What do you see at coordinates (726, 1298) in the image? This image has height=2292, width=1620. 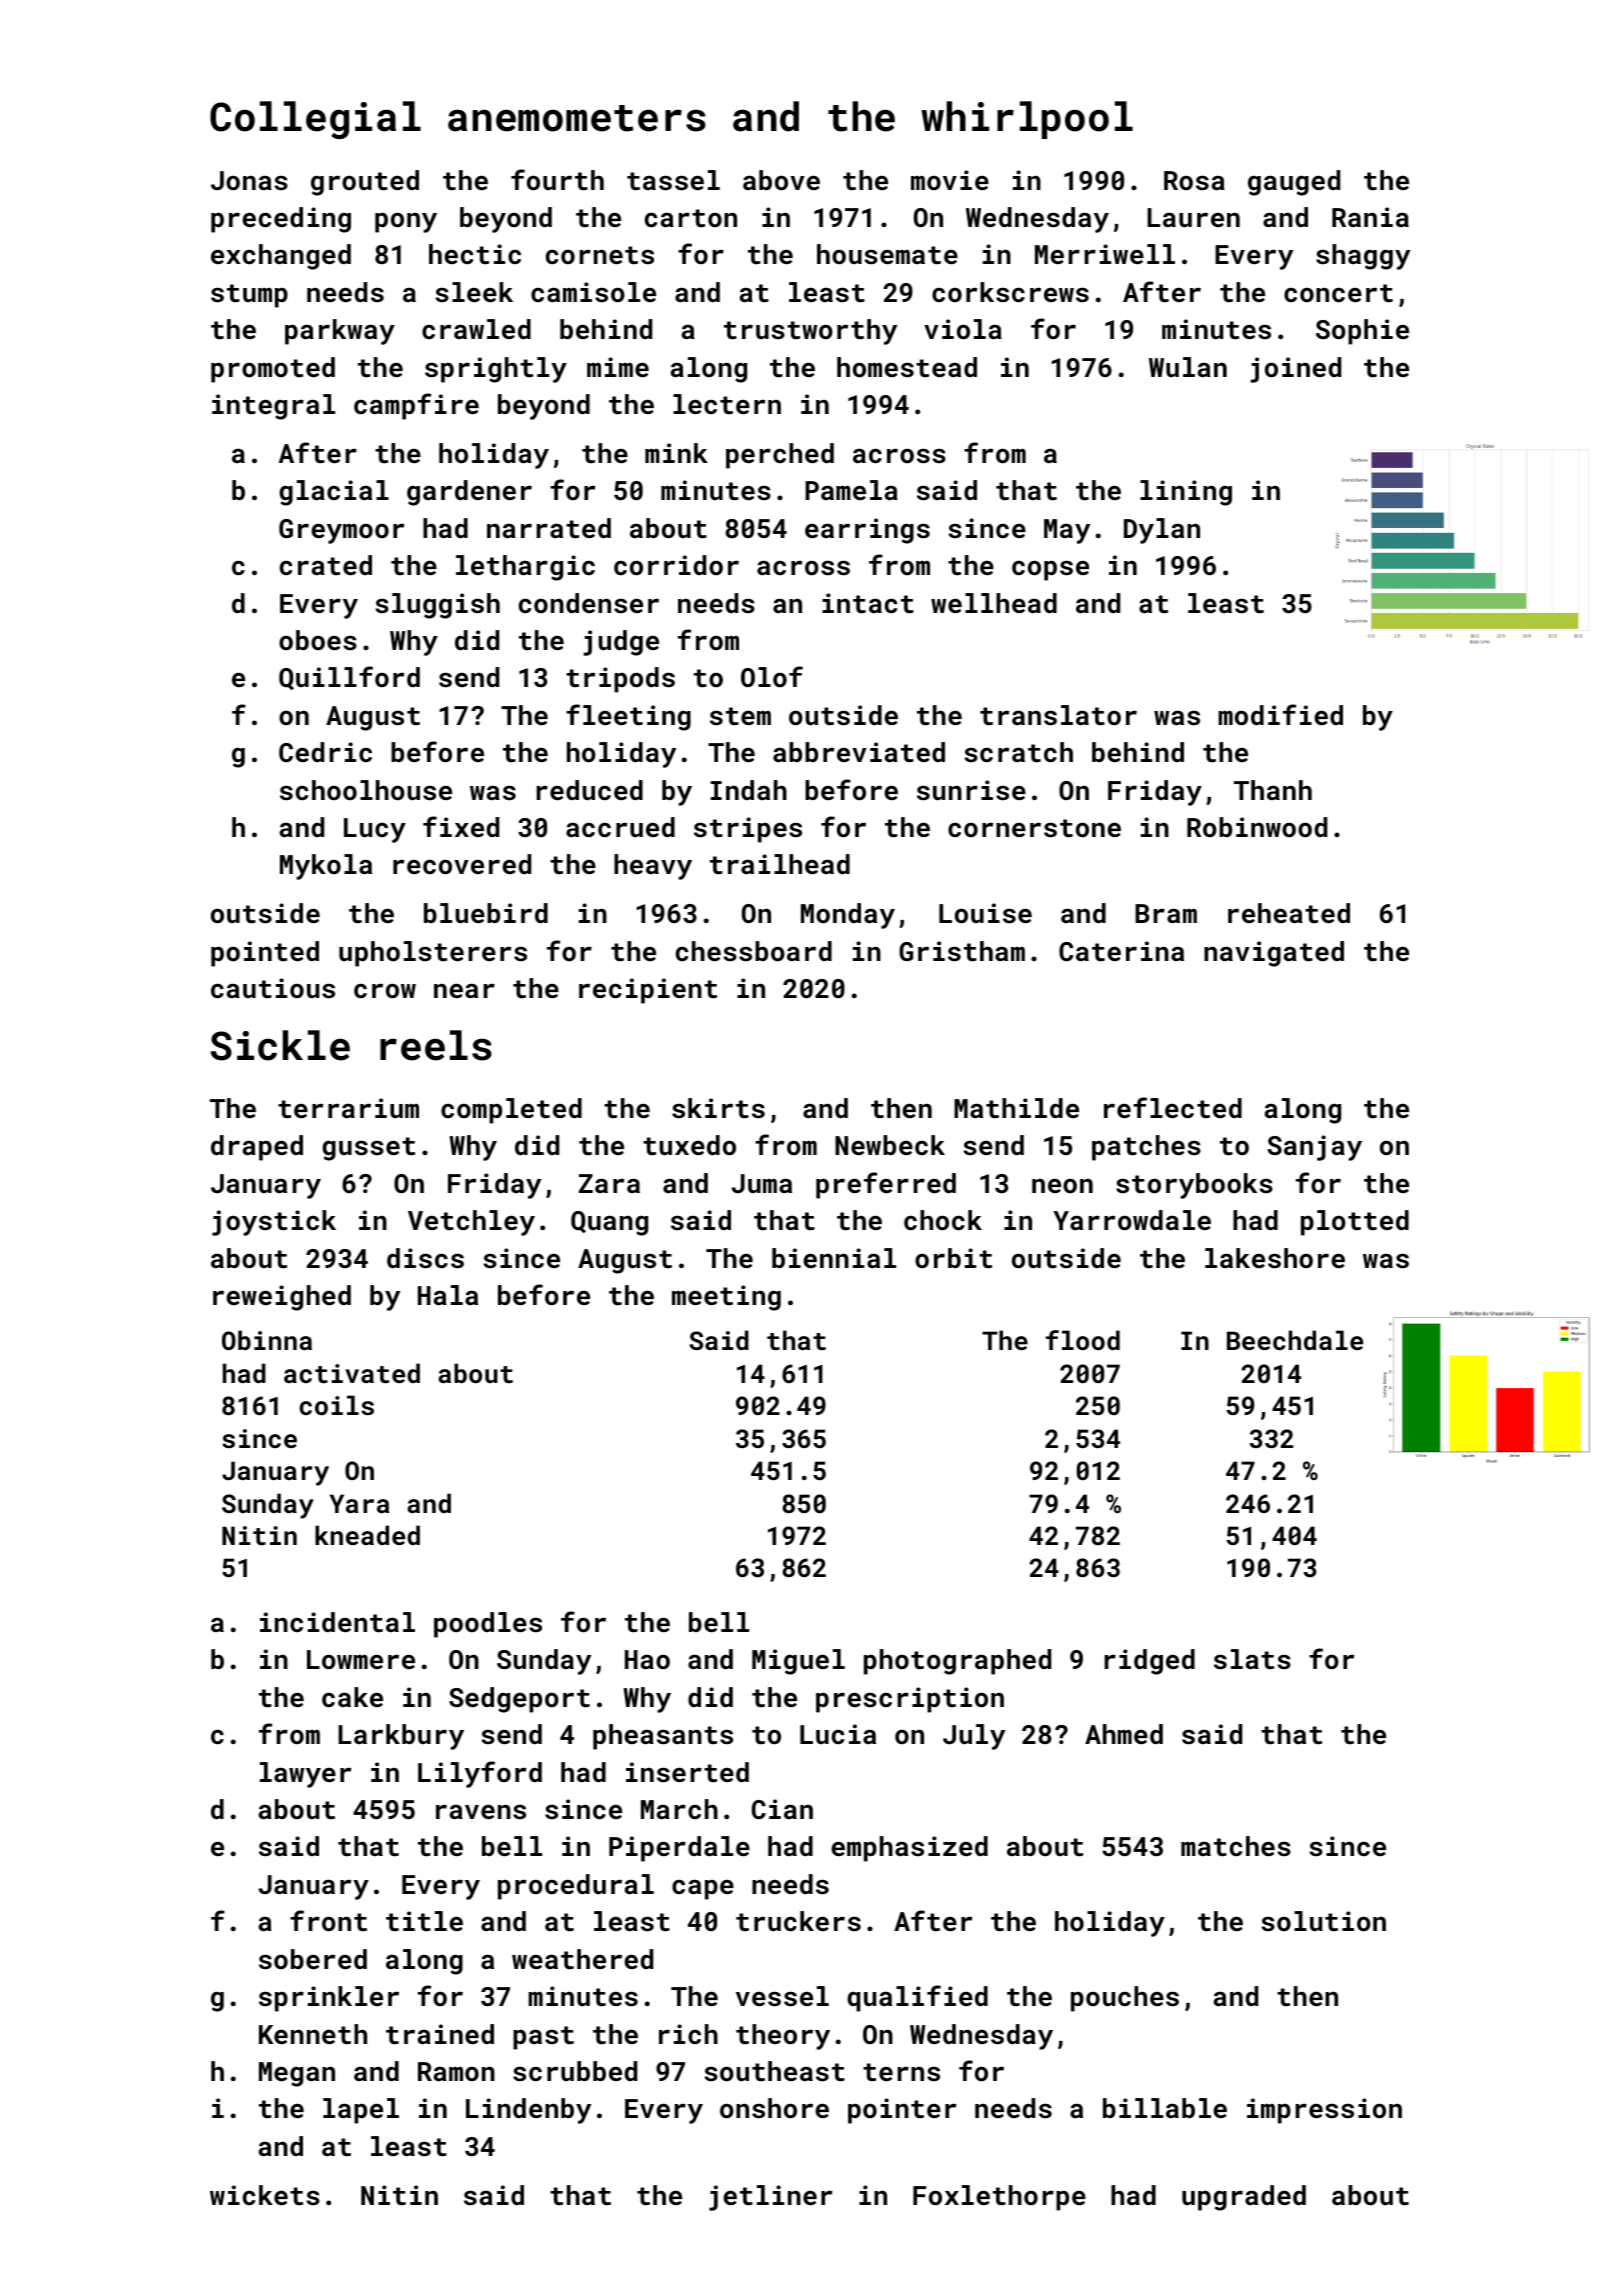 I see `meeting` at bounding box center [726, 1298].
